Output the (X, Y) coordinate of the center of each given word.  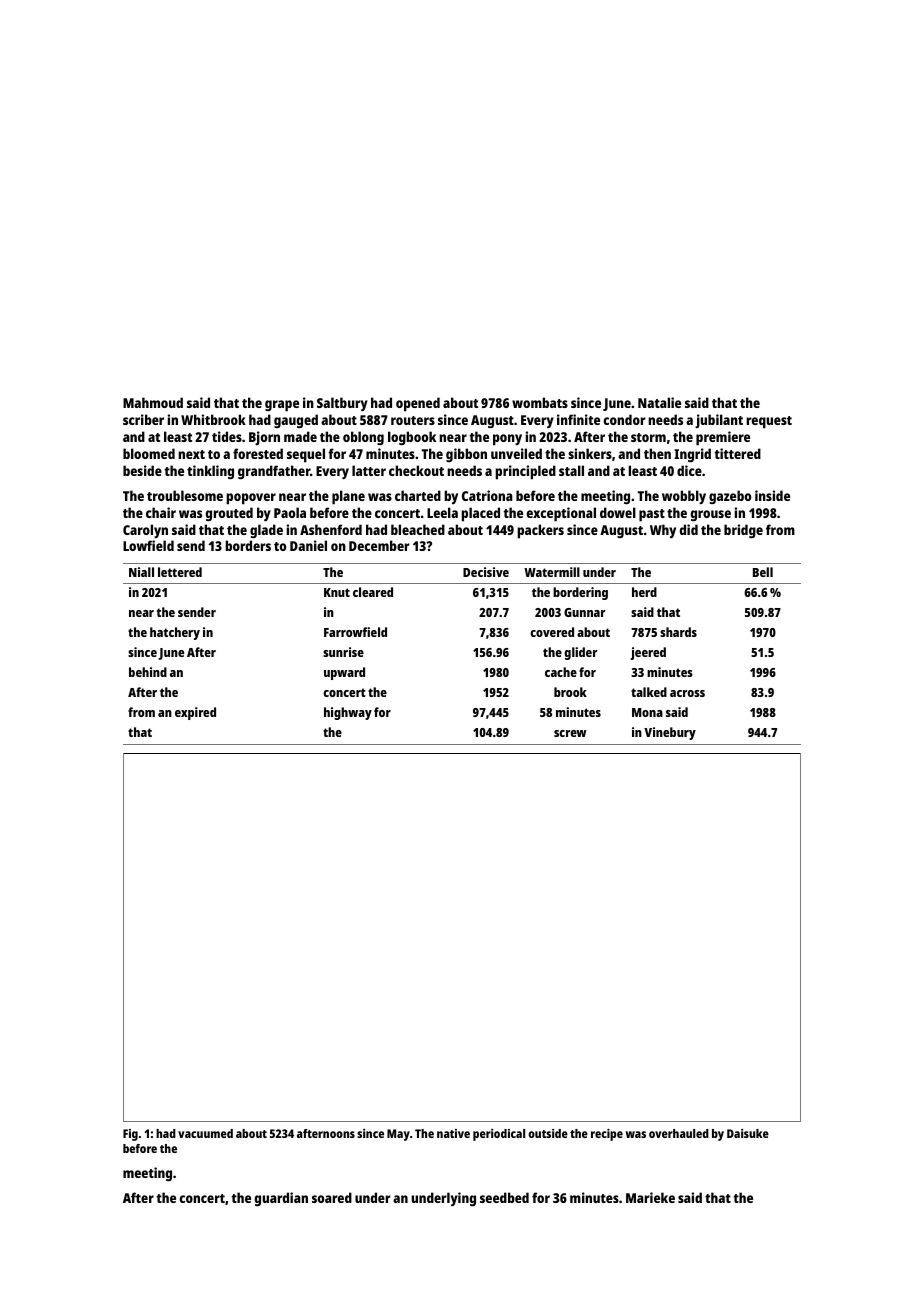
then (657, 453)
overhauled (679, 1133)
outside (548, 1133)
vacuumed (205, 1133)
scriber (143, 419)
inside (772, 495)
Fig (130, 1135)
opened (418, 404)
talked (649, 692)
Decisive (486, 572)
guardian (281, 1199)
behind (148, 672)
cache (561, 672)
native (453, 1133)
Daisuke (748, 1133)
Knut (337, 592)
